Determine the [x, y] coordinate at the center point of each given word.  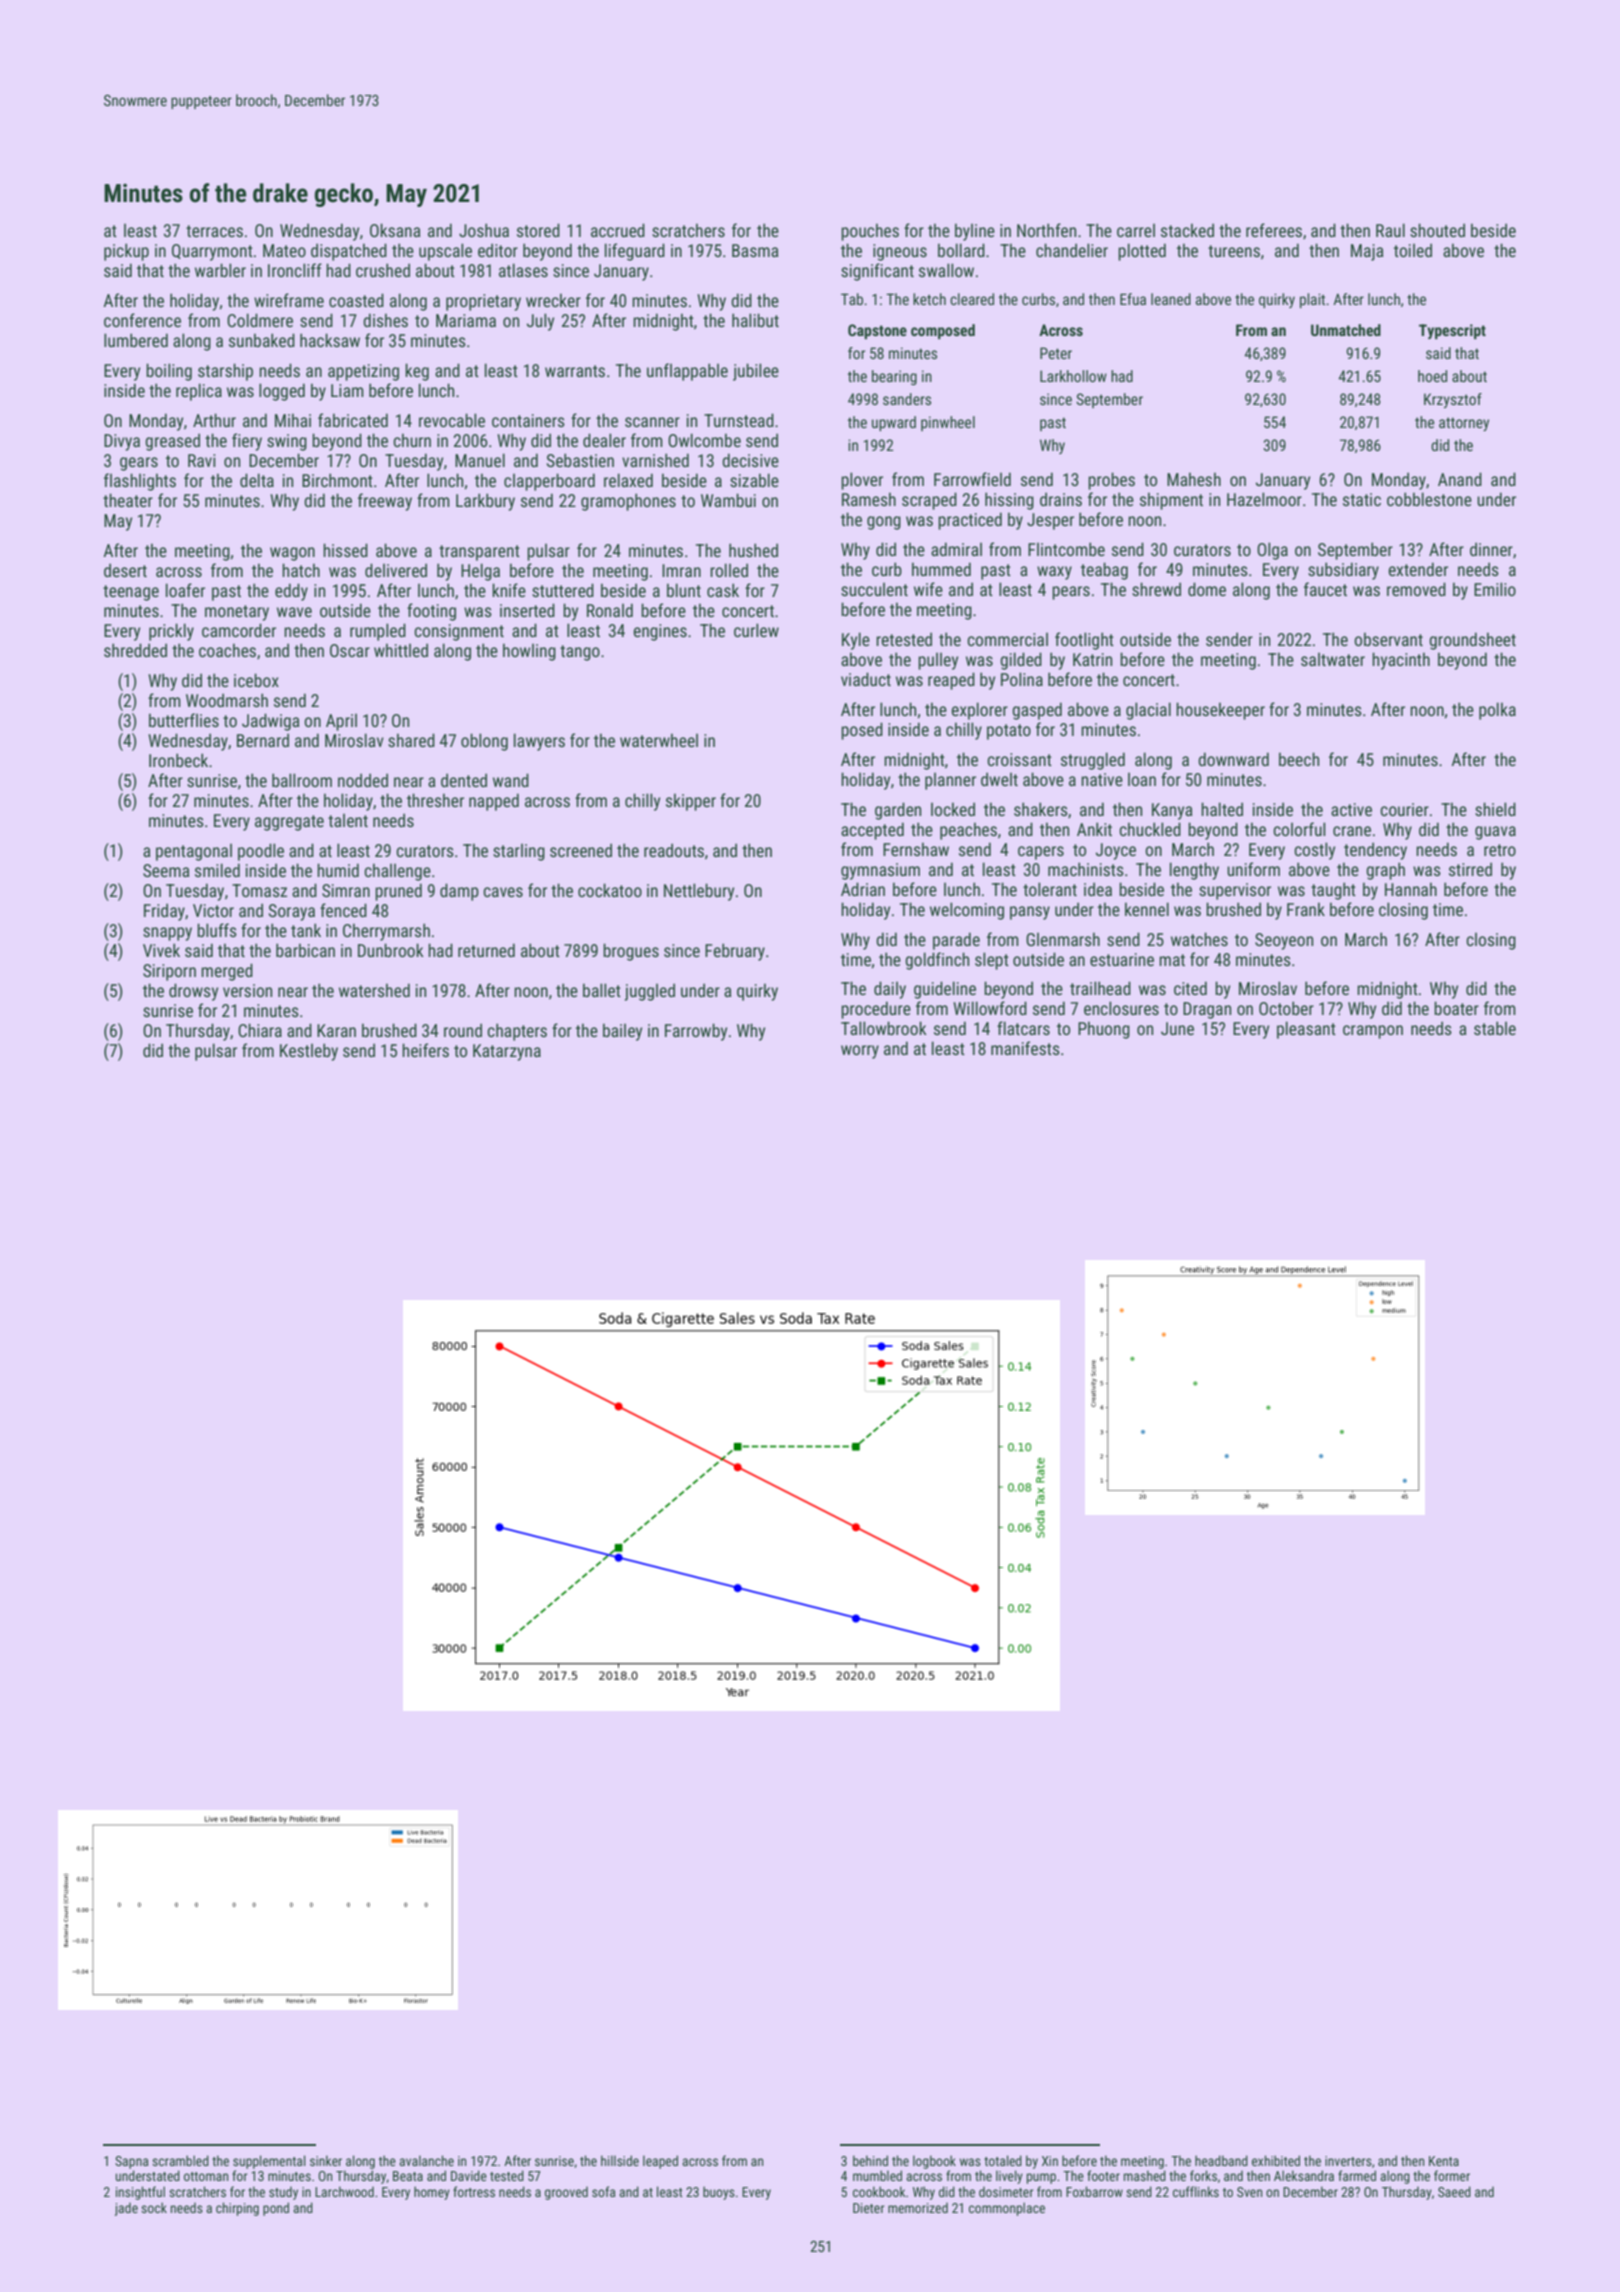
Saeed [1454, 2191]
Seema [166, 870]
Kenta [1444, 2161]
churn [412, 440]
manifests [1025, 1048]
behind [870, 2160]
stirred [1470, 869]
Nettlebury [699, 892]
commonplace [1007, 2209]
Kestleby [309, 1052]
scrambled [180, 2160]
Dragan [1207, 1010]
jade [126, 2209]
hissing [1009, 501]
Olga [1272, 551]
